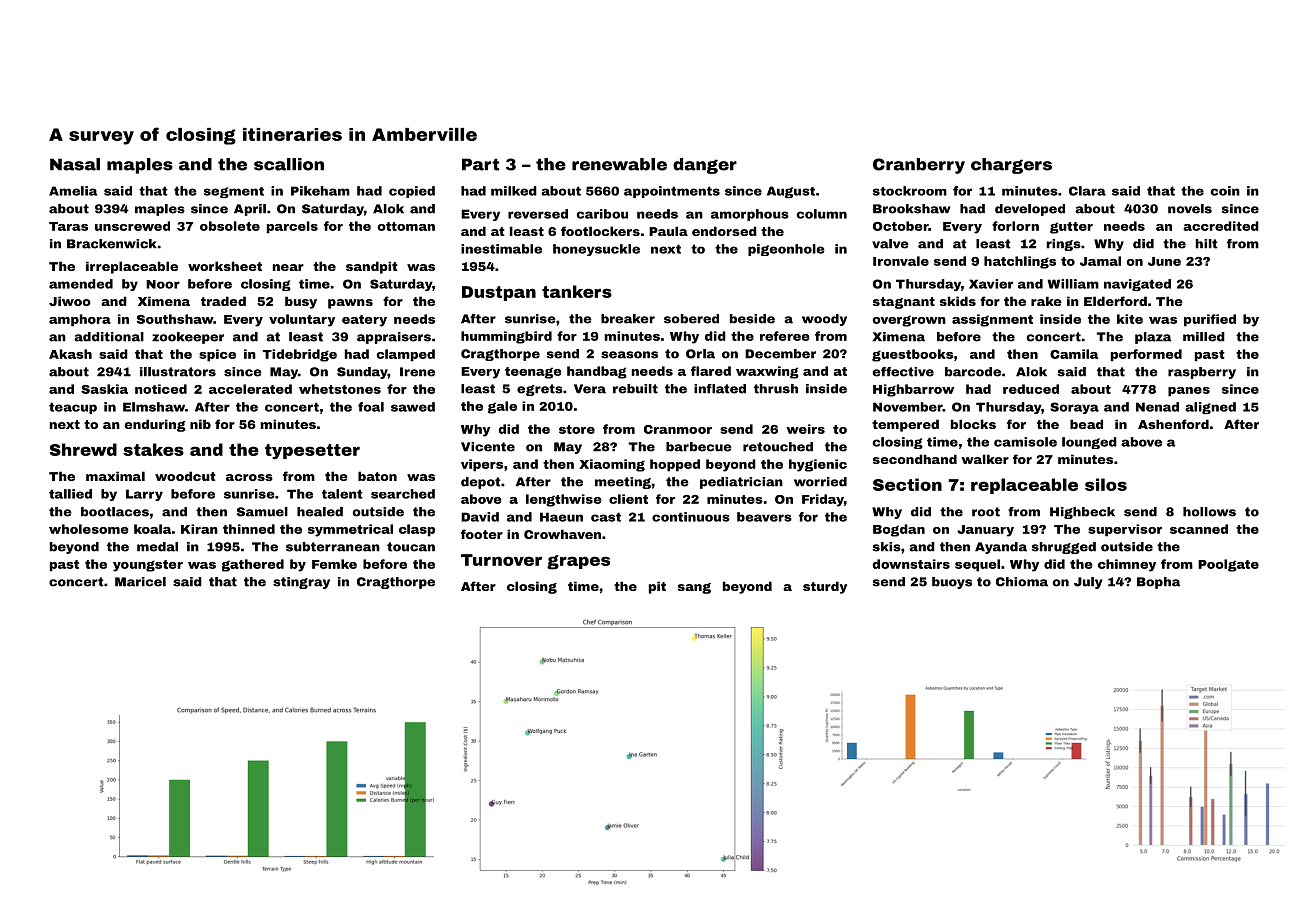  What do you see at coordinates (628, 319) in the document?
I see `breaker` at bounding box center [628, 319].
